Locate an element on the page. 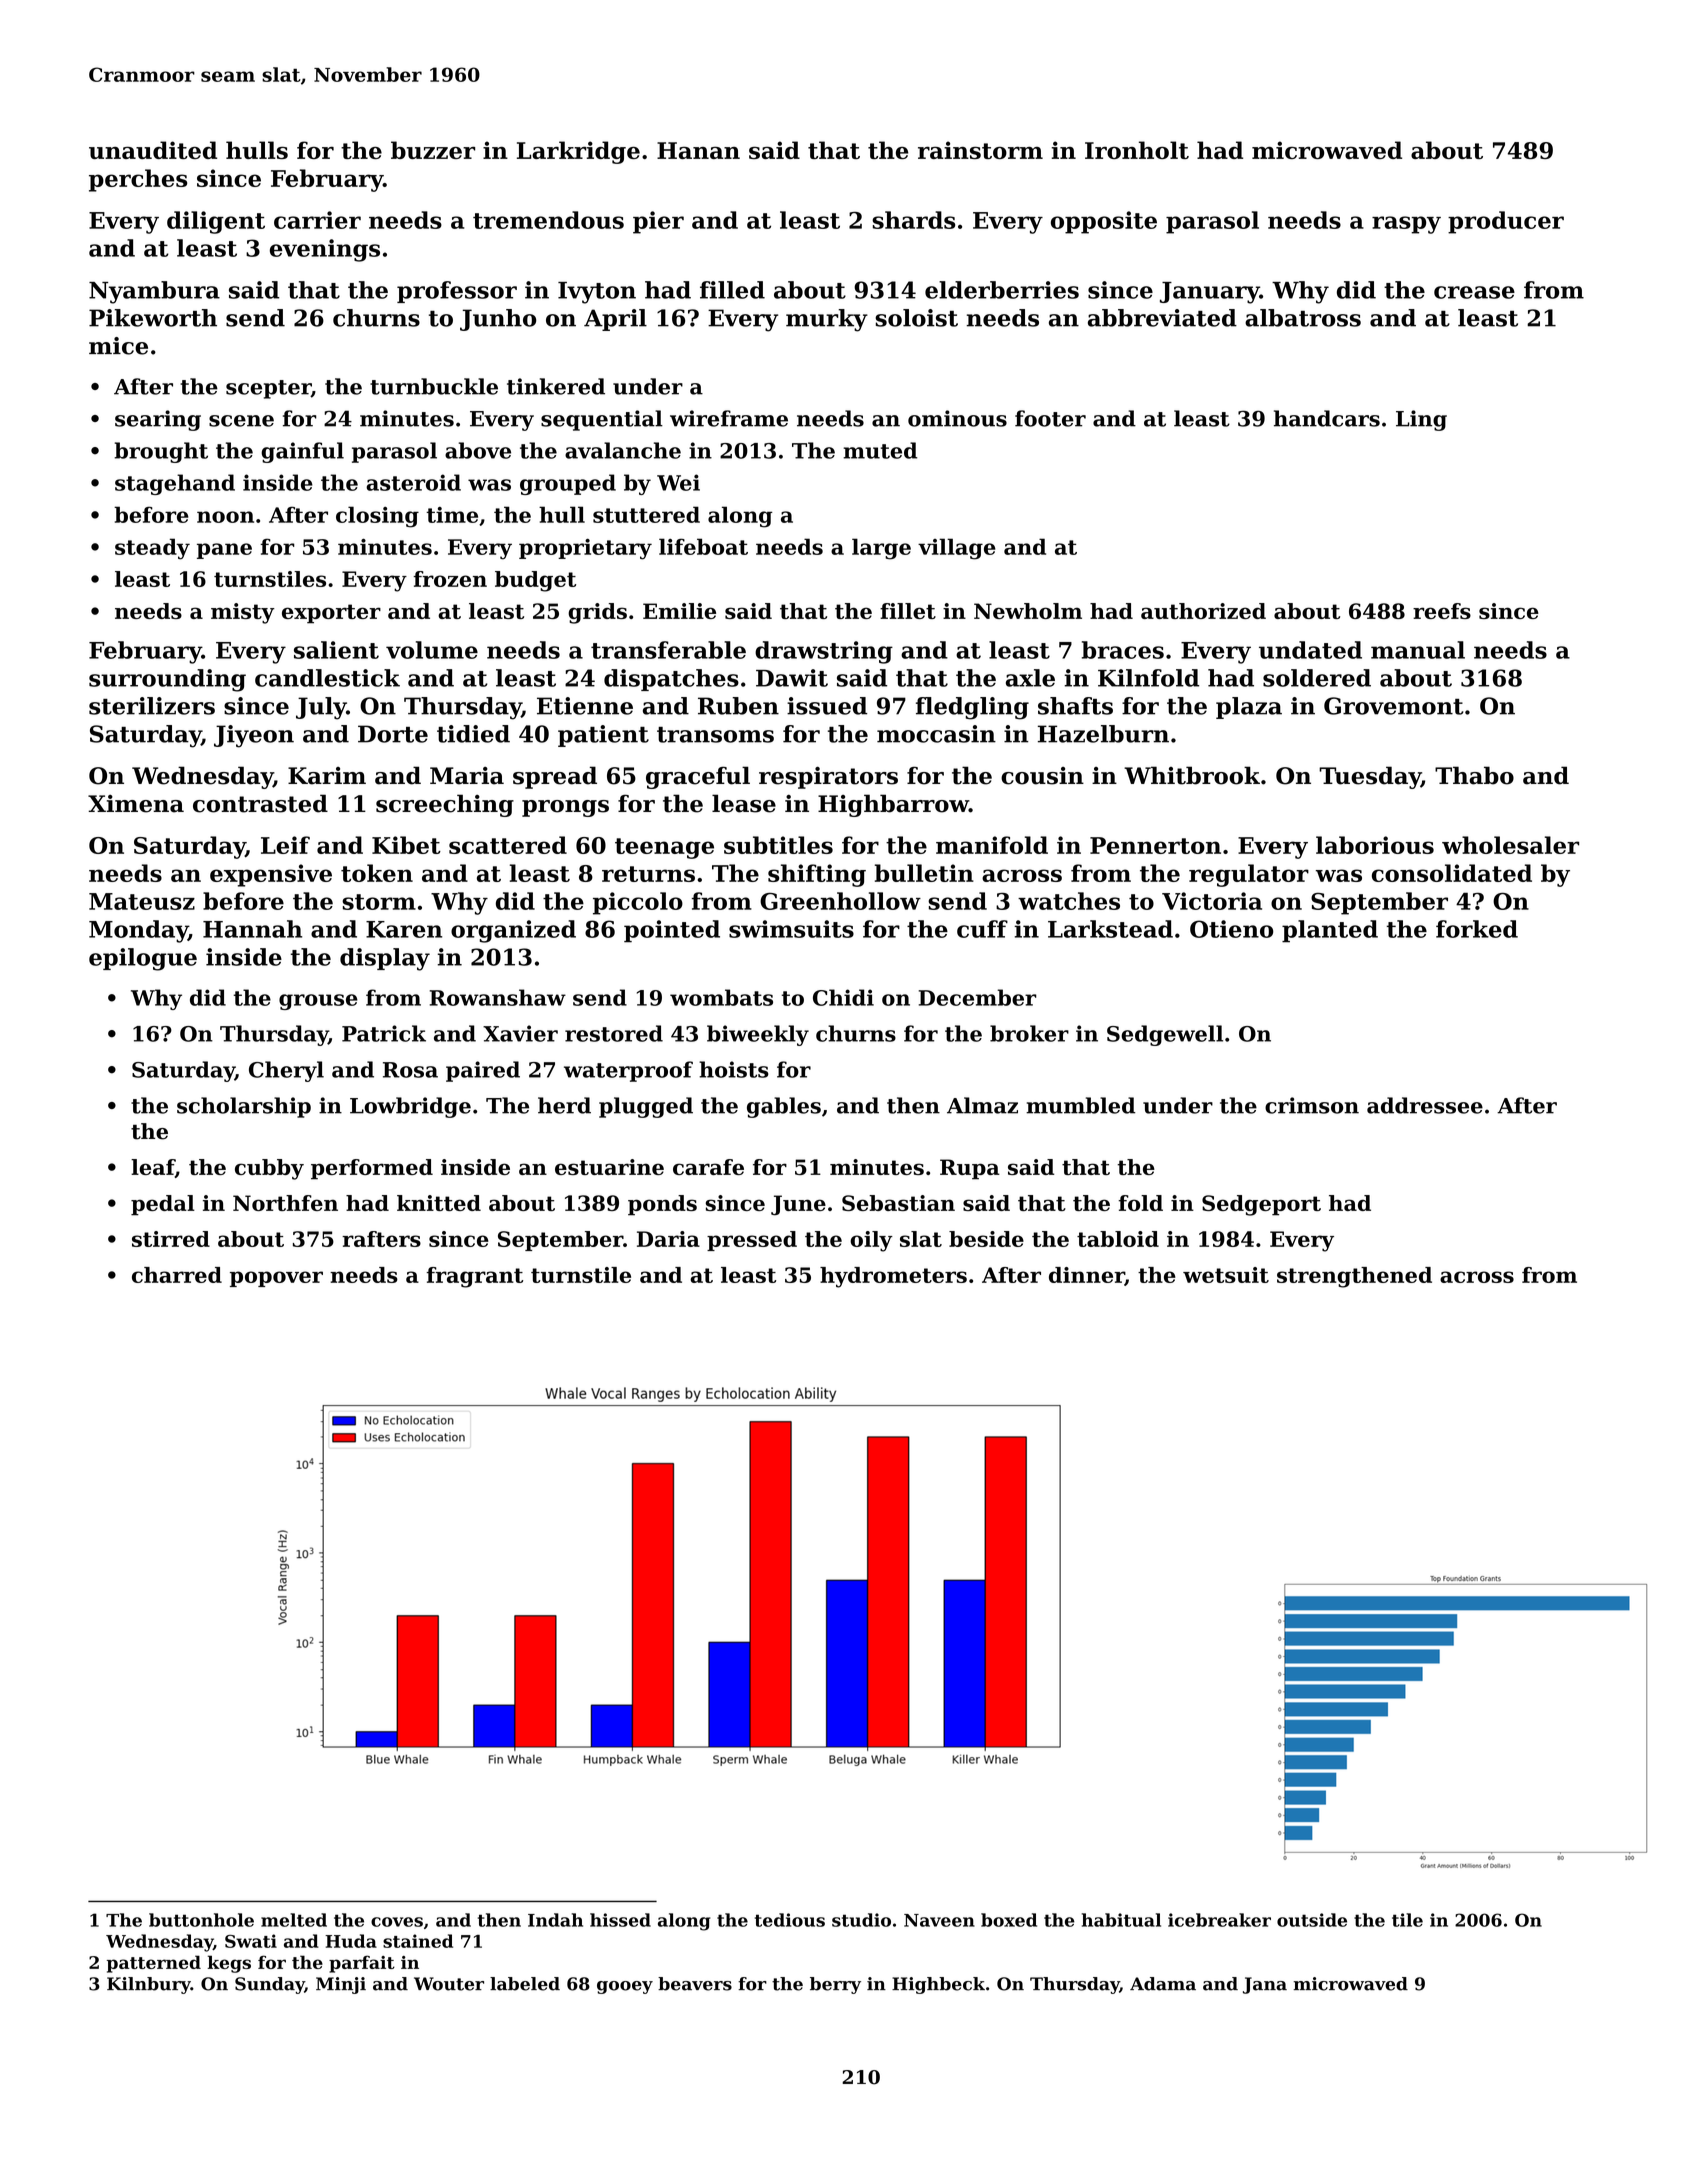 This document has width=1683, height=2178. producer is located at coordinates (1506, 222).
